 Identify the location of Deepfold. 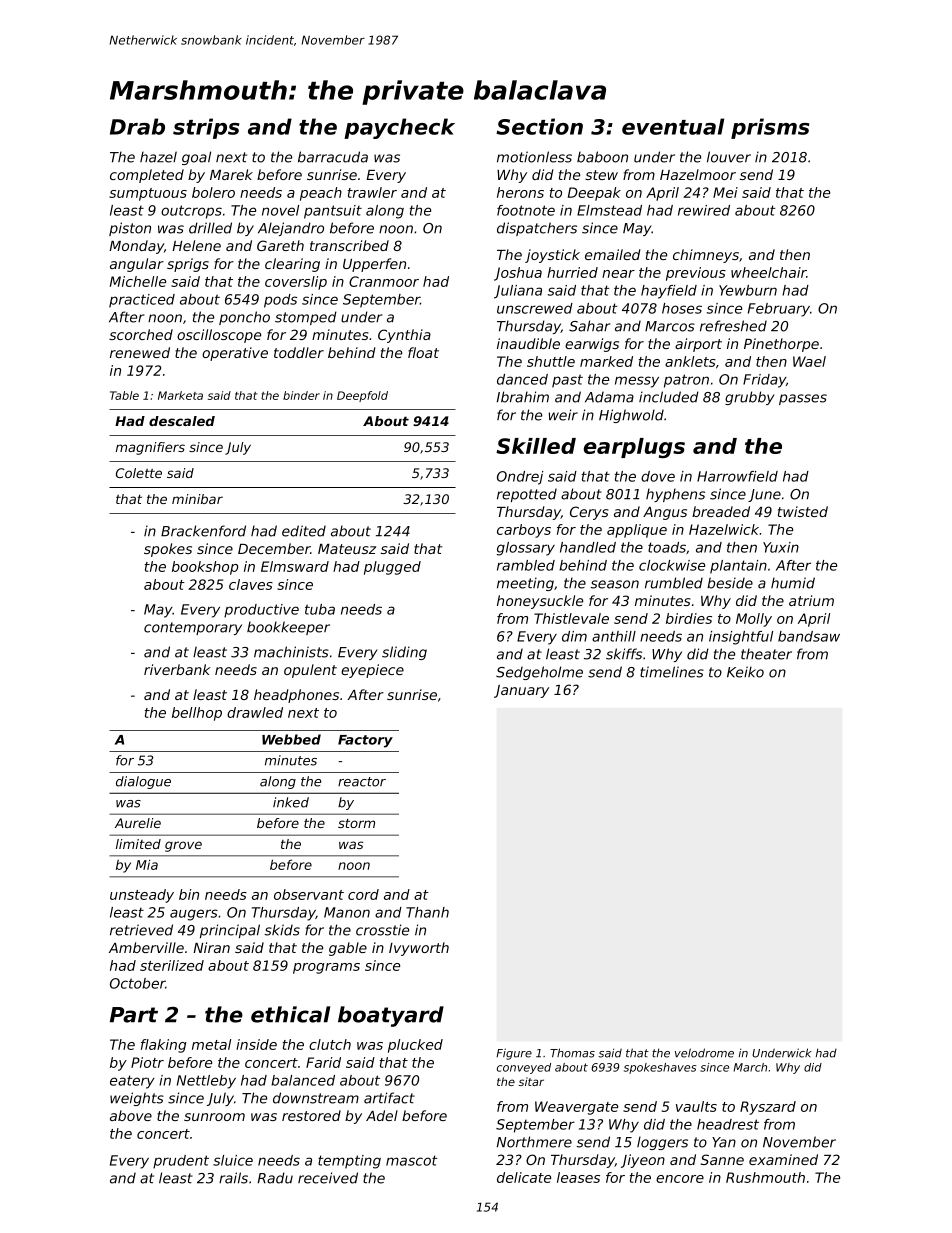
(362, 396).
